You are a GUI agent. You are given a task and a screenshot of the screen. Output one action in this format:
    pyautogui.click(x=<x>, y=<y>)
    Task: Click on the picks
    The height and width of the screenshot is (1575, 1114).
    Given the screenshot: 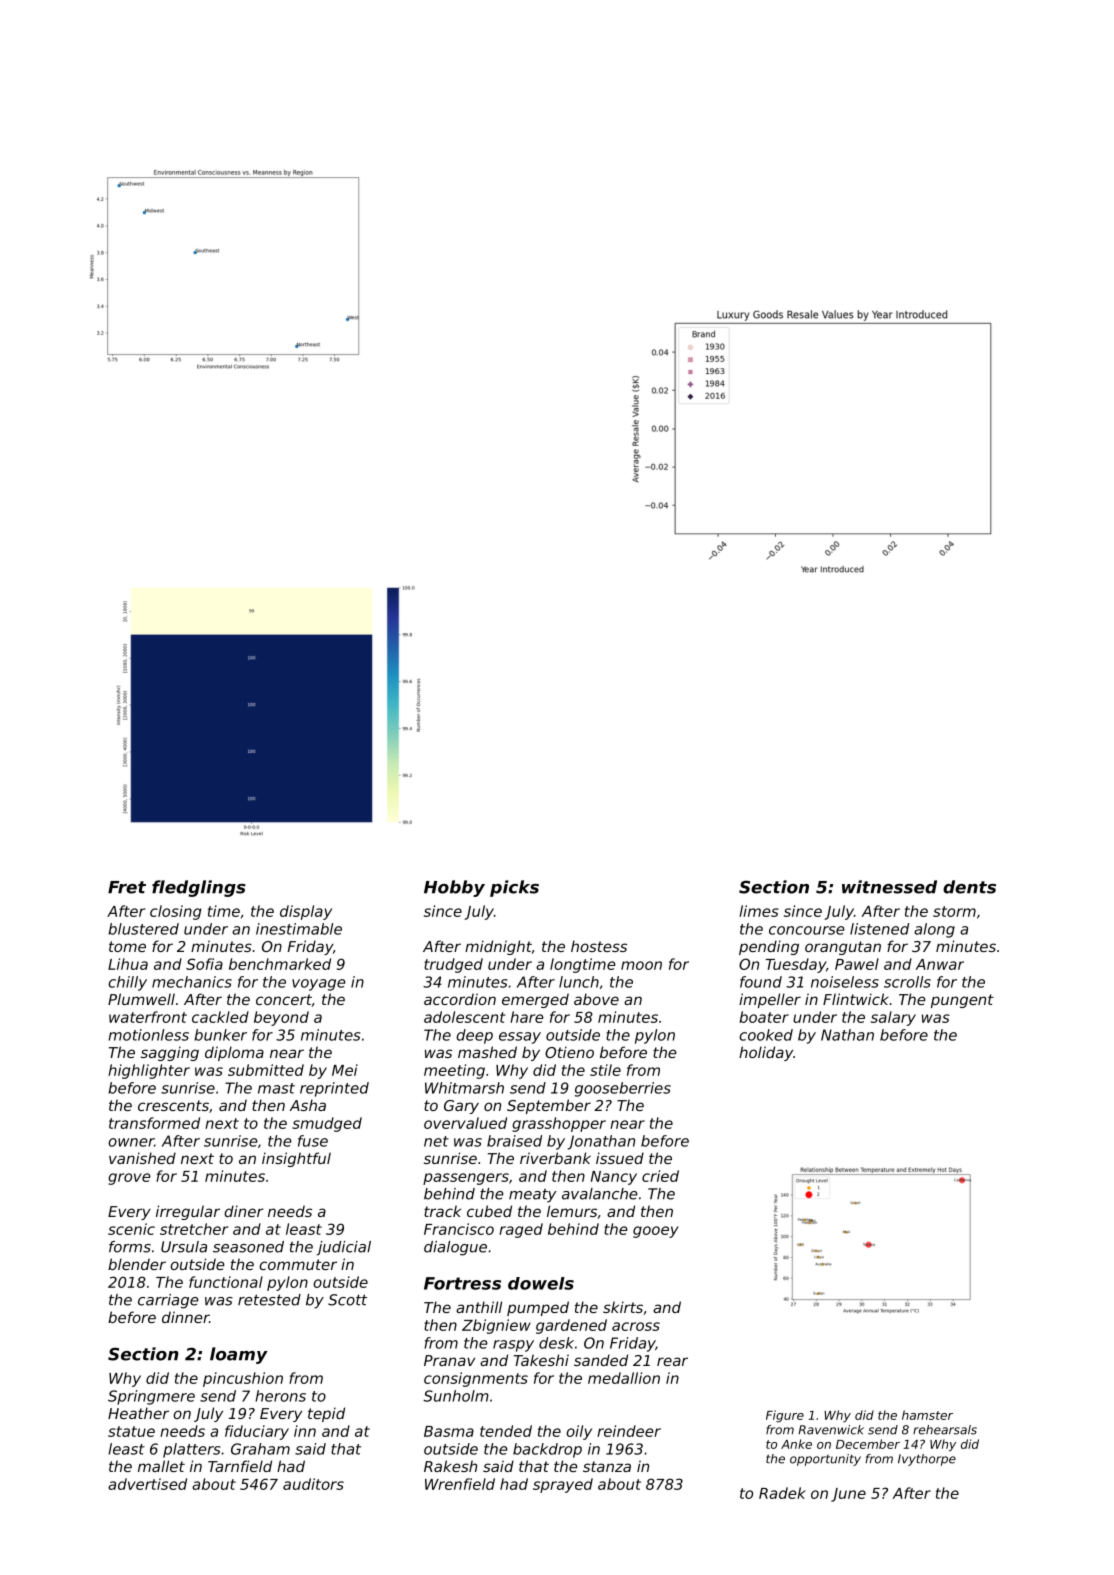 What is the action you would take?
    pyautogui.click(x=514, y=888)
